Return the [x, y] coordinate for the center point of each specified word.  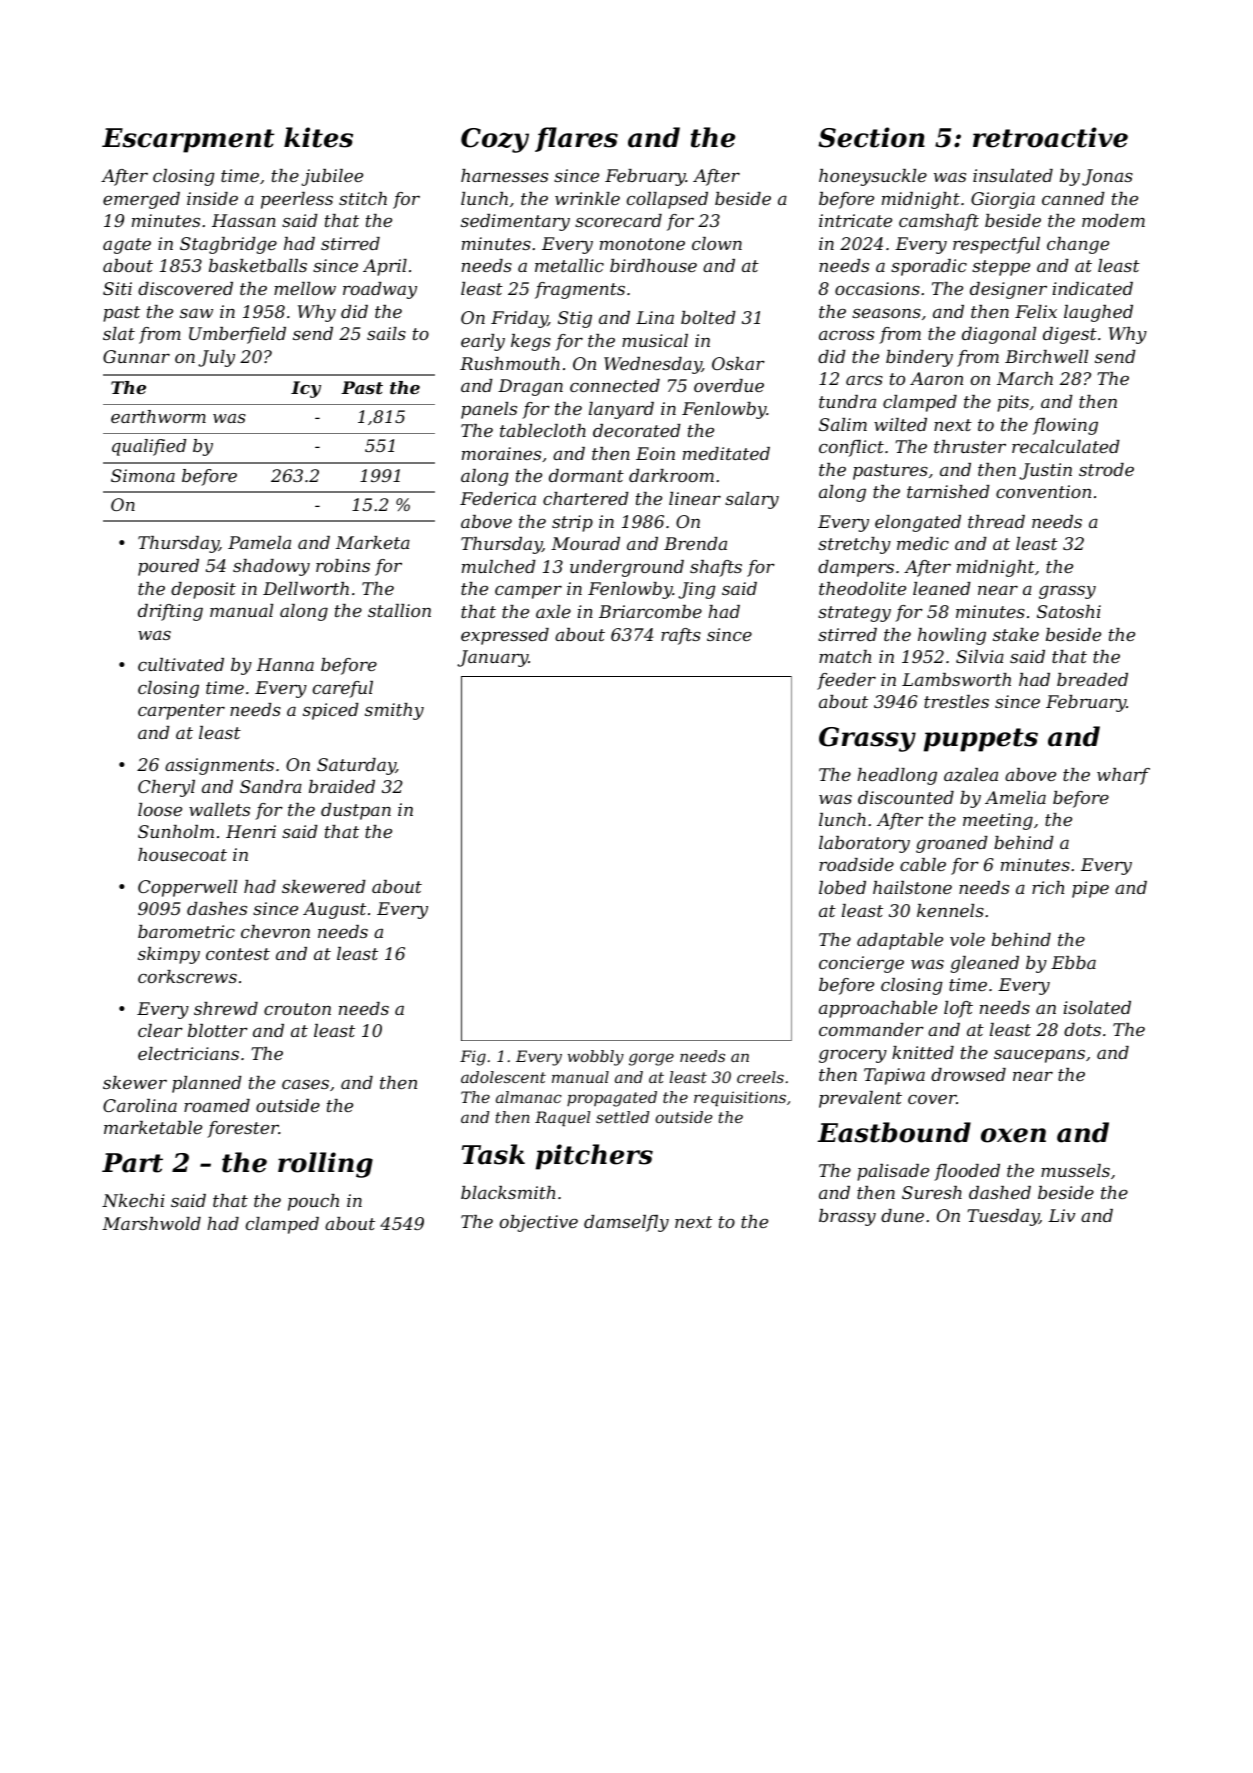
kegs [531, 342]
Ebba [1073, 962]
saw [196, 313]
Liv [1061, 1215]
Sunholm [176, 831]
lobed [842, 887]
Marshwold [151, 1223]
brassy [847, 1217]
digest [1070, 335]
